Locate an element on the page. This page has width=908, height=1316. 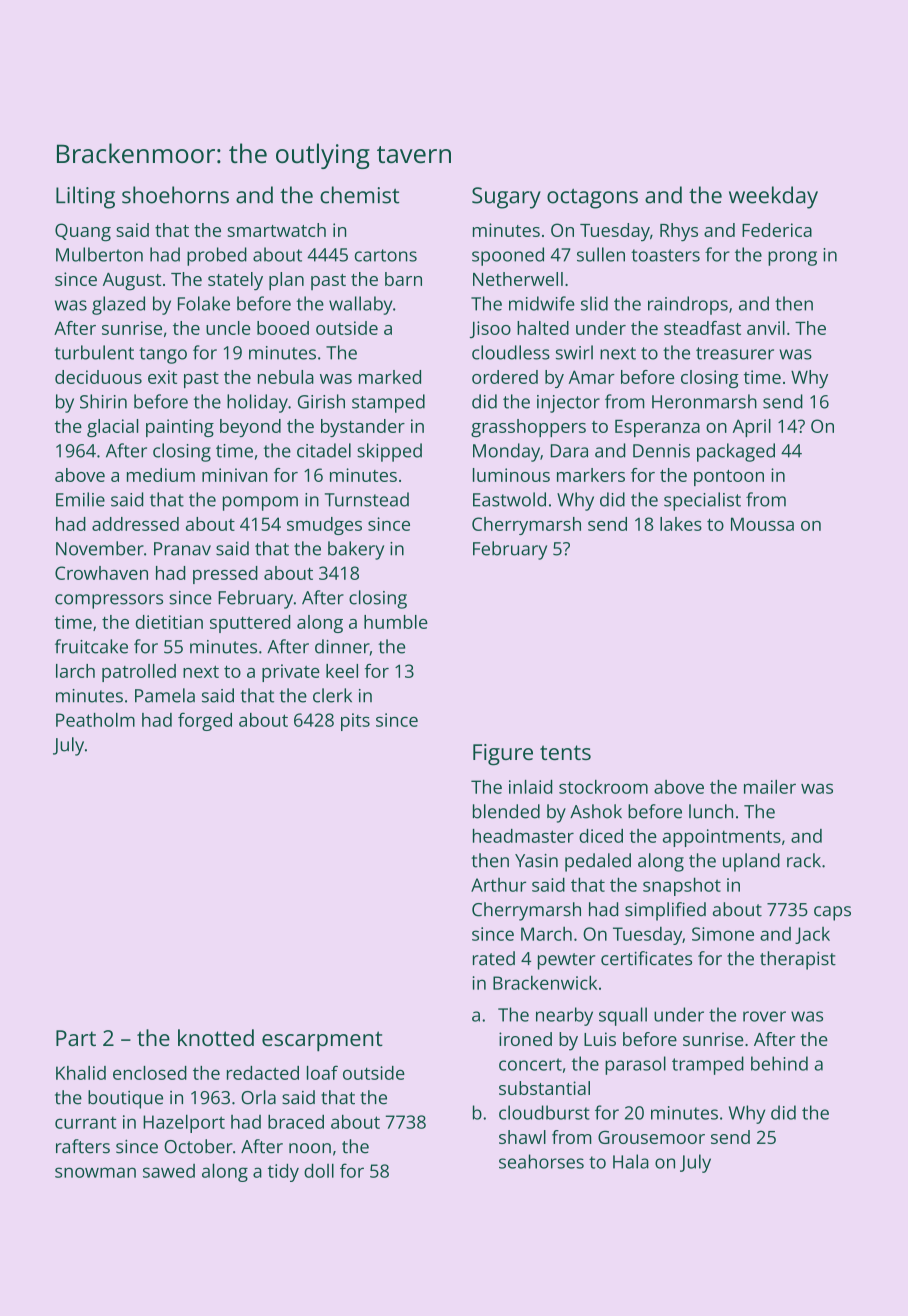
shoehorns is located at coordinates (175, 195).
